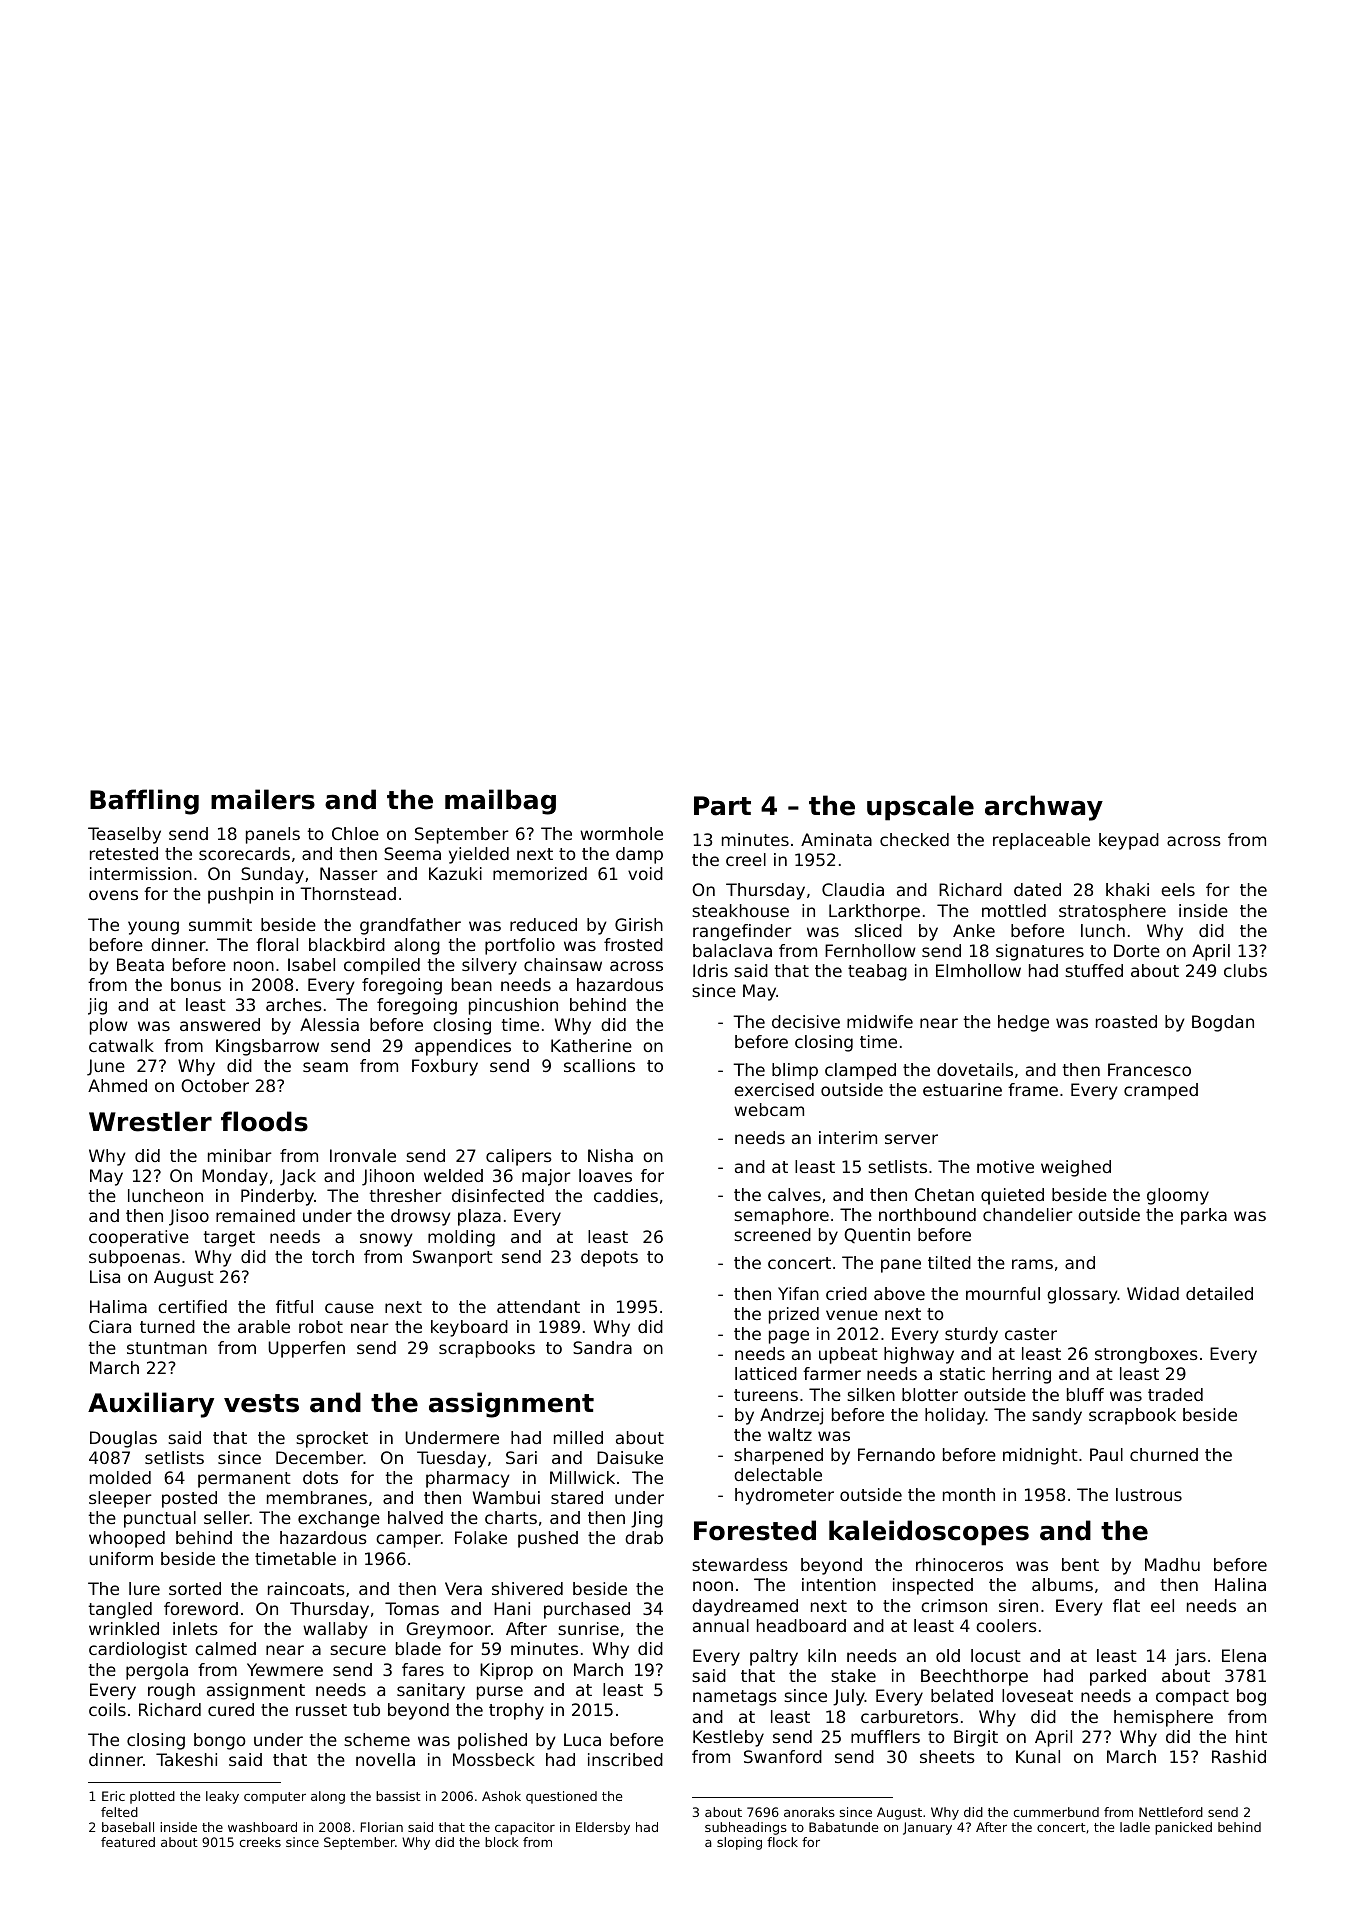 Image resolution: width=1356 pixels, height=1918 pixels. What do you see at coordinates (121, 1558) in the page?
I see `uniform` at bounding box center [121, 1558].
